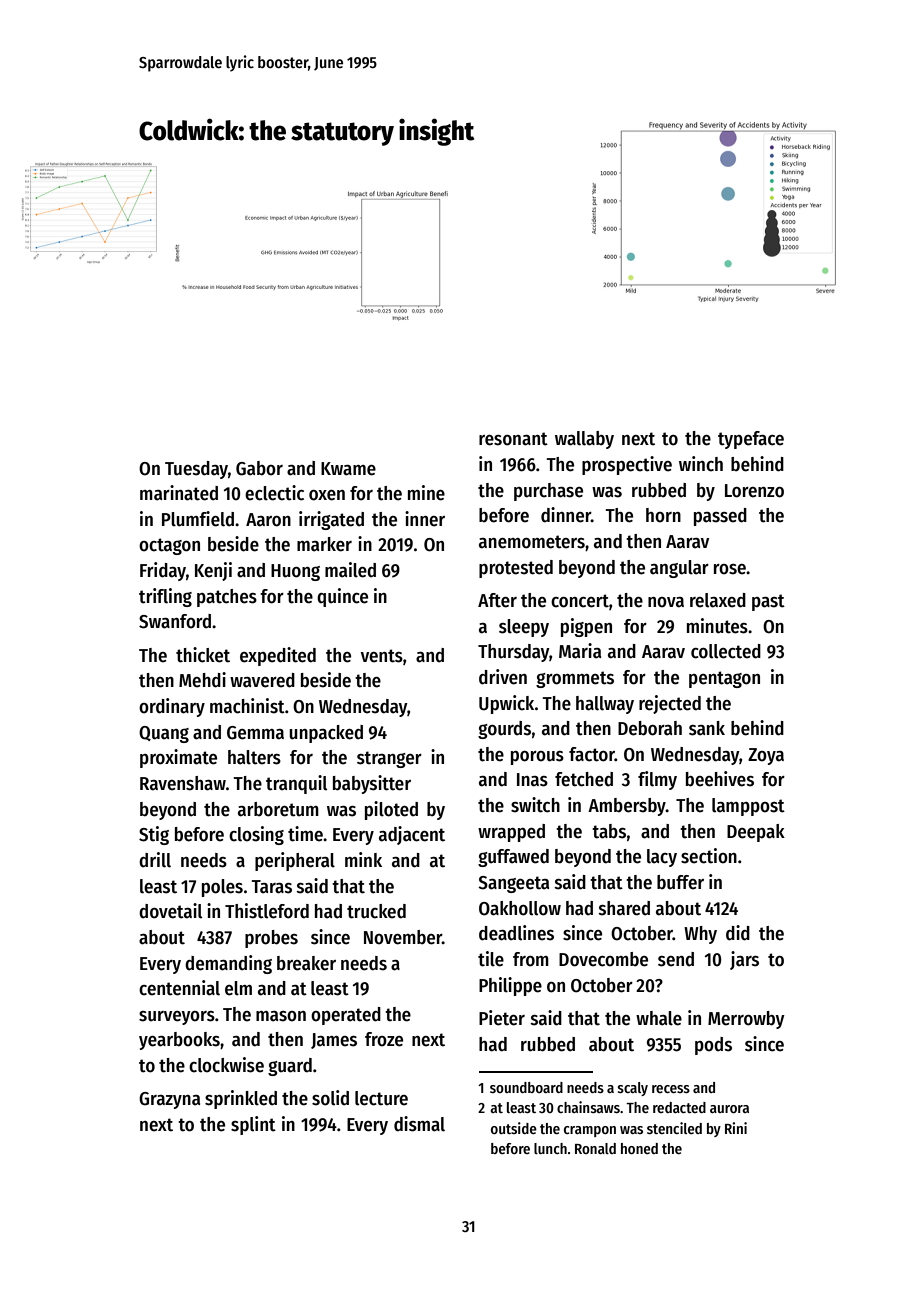  I want to click on typeface, so click(751, 440).
